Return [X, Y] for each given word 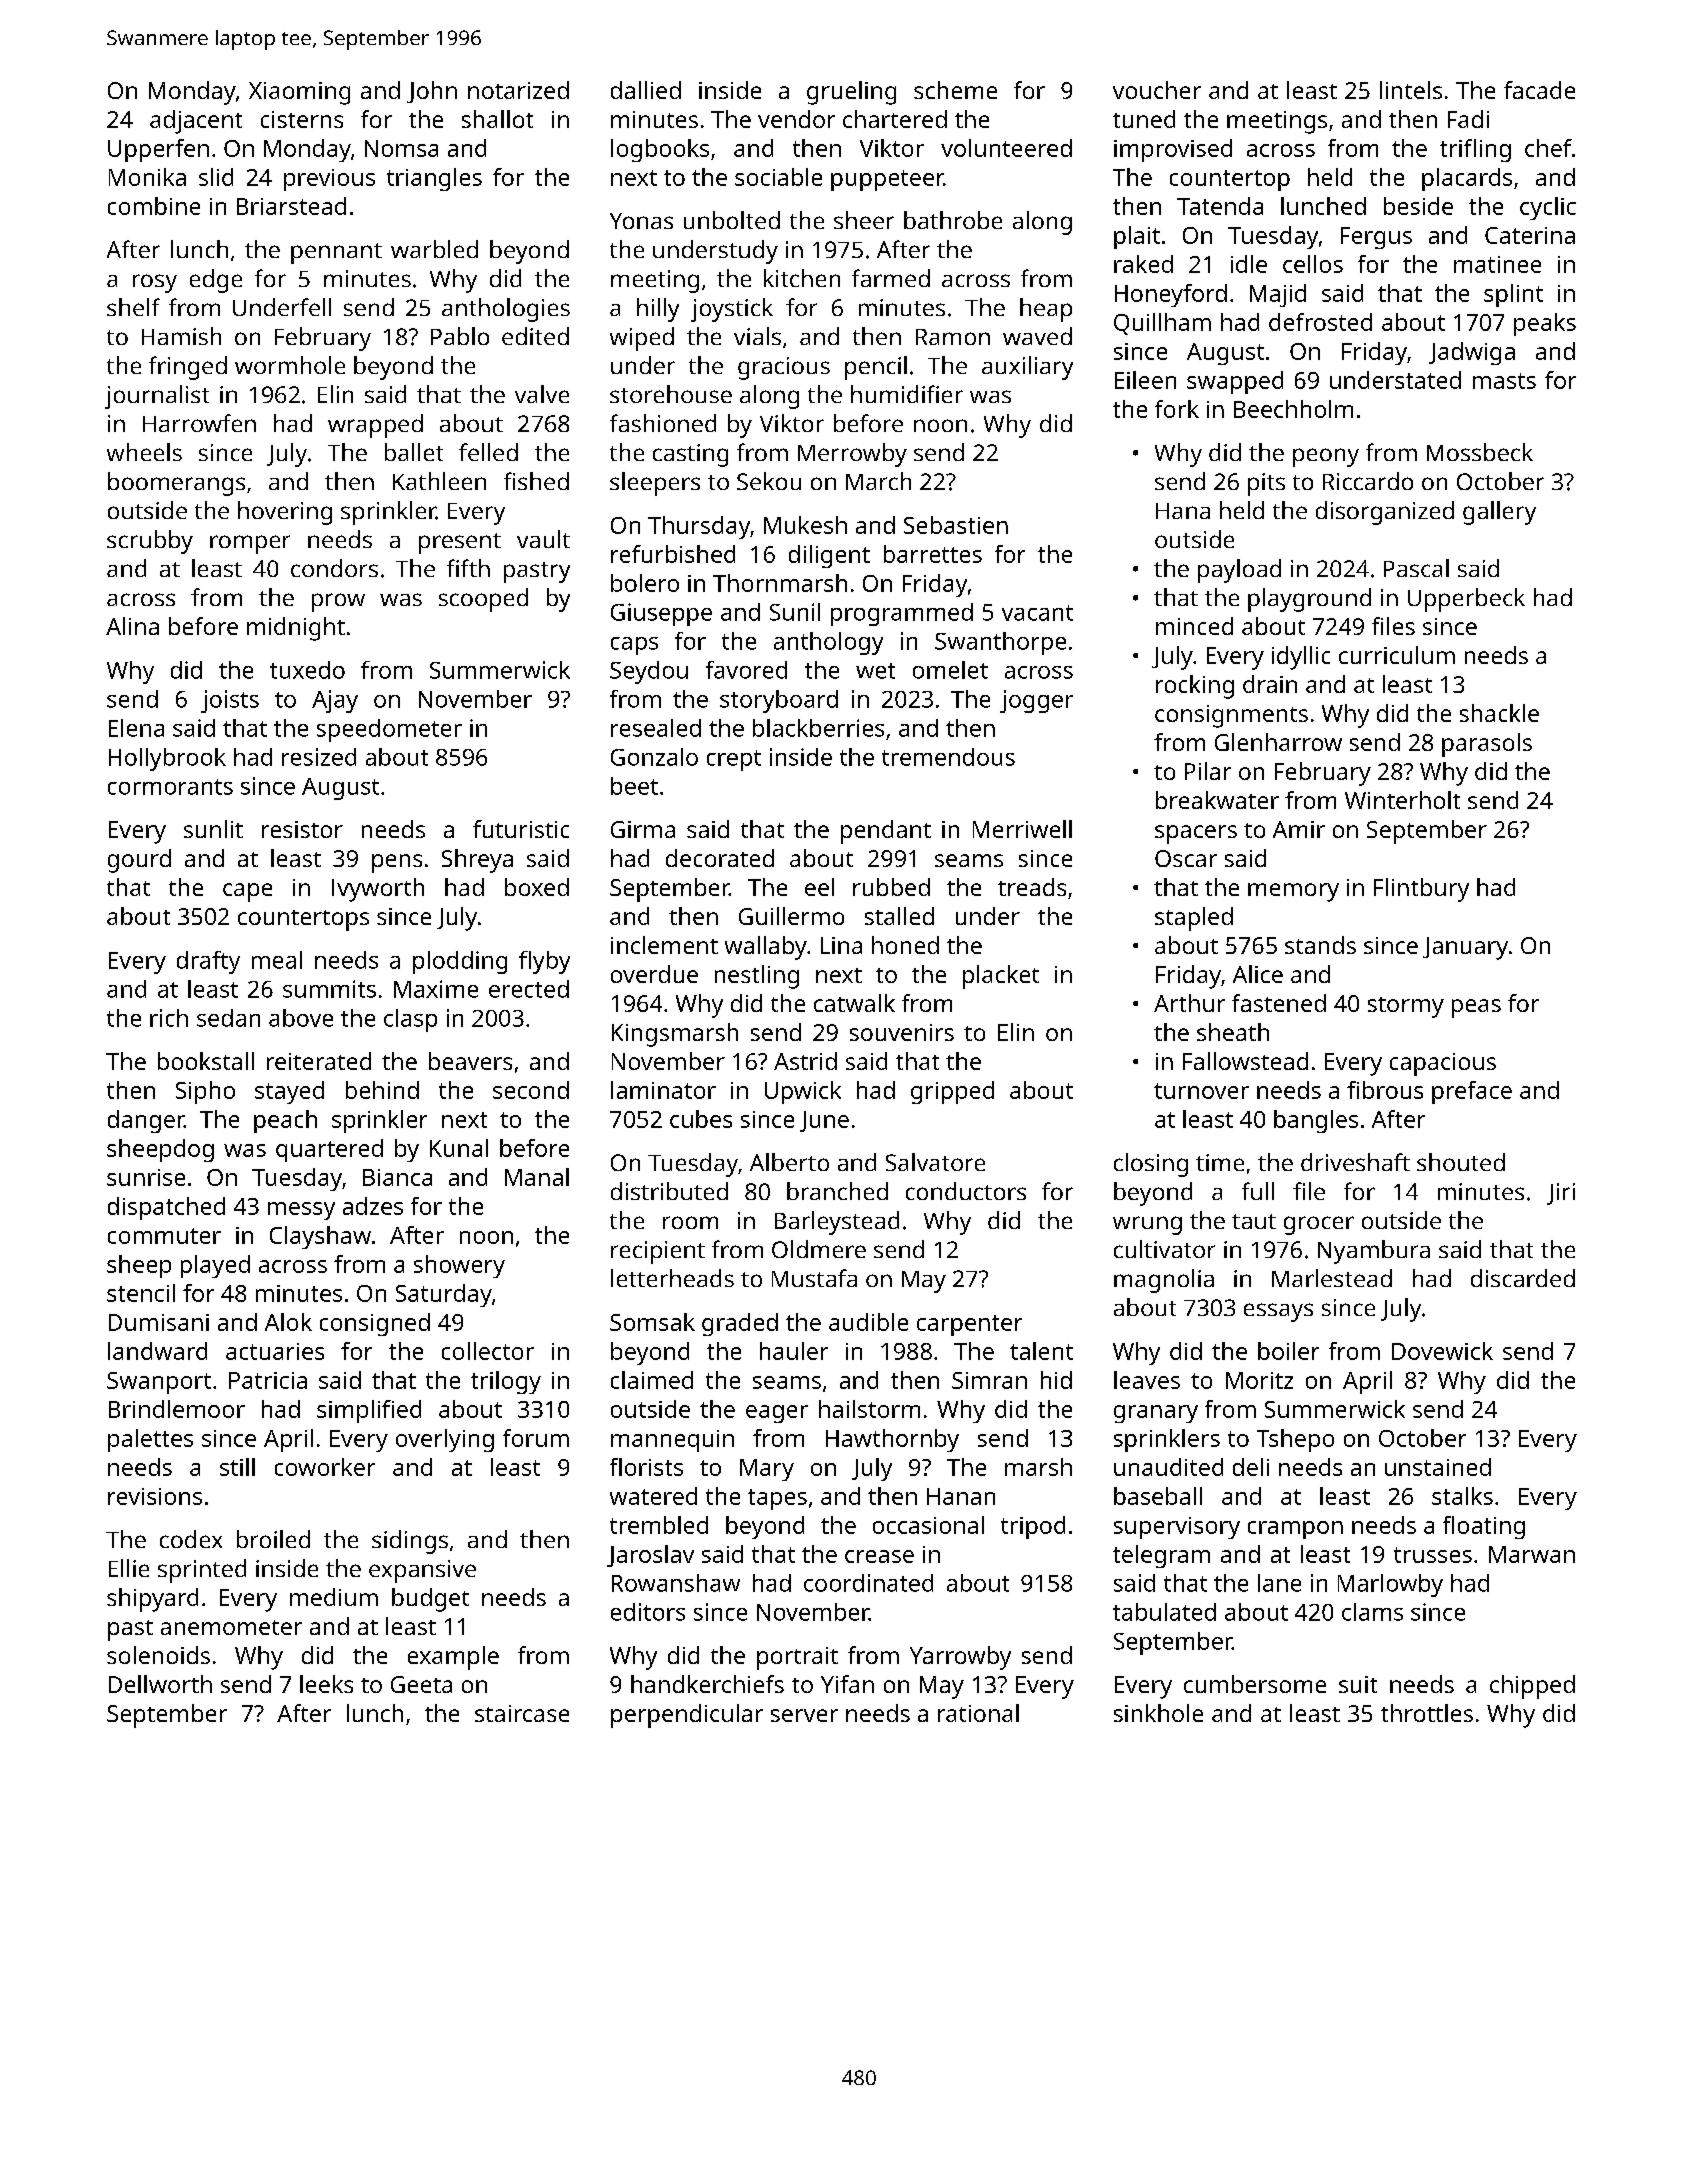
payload [1239, 571]
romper [250, 544]
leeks [326, 1684]
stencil [141, 1293]
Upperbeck [1466, 600]
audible [868, 1322]
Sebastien [956, 525]
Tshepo [1295, 1440]
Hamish [181, 336]
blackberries [818, 728]
